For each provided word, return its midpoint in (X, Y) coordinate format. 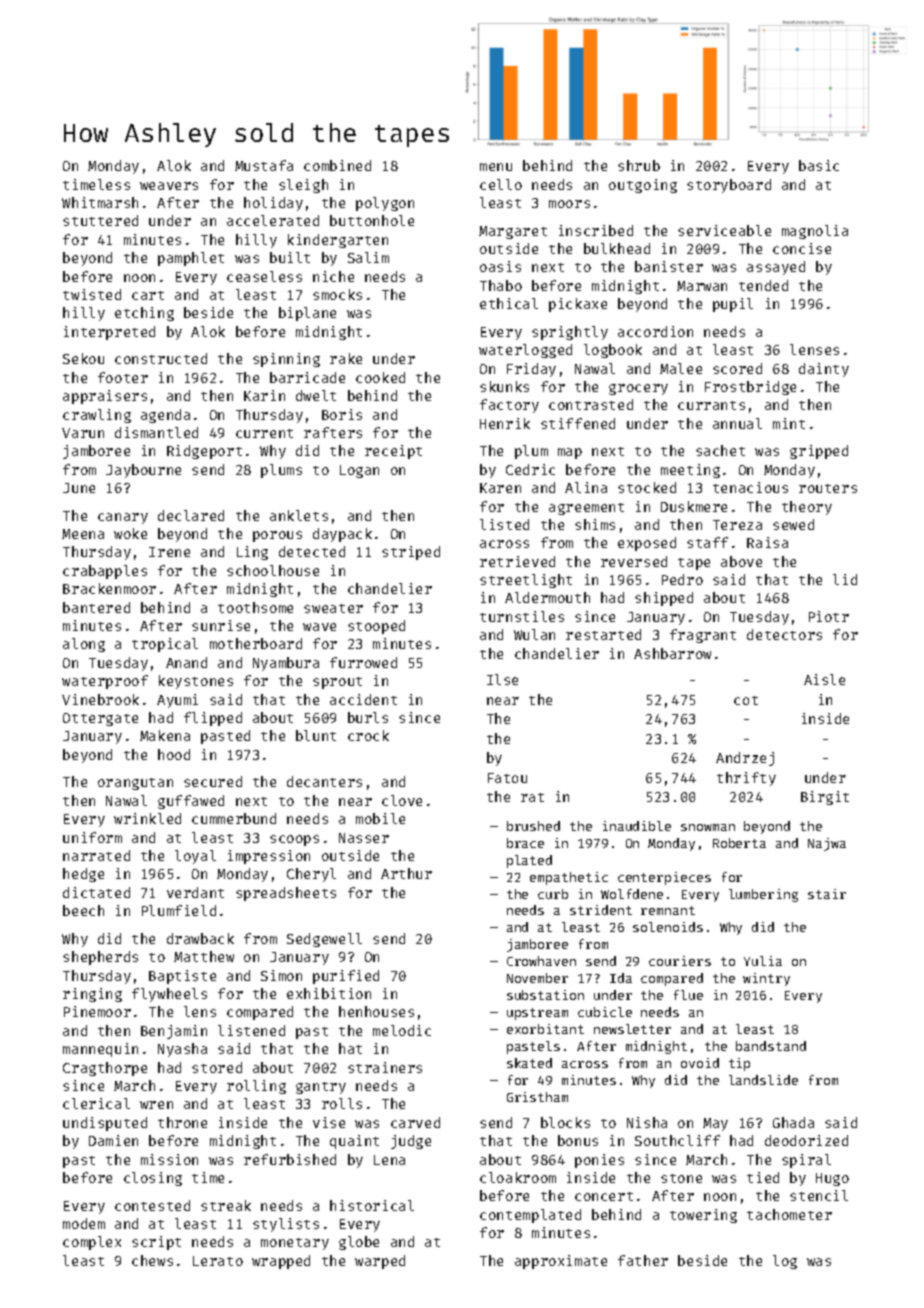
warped (380, 1262)
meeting (690, 471)
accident (363, 699)
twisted (92, 294)
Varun (83, 433)
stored (217, 1067)
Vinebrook (100, 699)
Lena (389, 1160)
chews (152, 1260)
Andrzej (745, 759)
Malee (681, 368)
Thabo (501, 285)
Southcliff (677, 1140)
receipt (393, 452)
